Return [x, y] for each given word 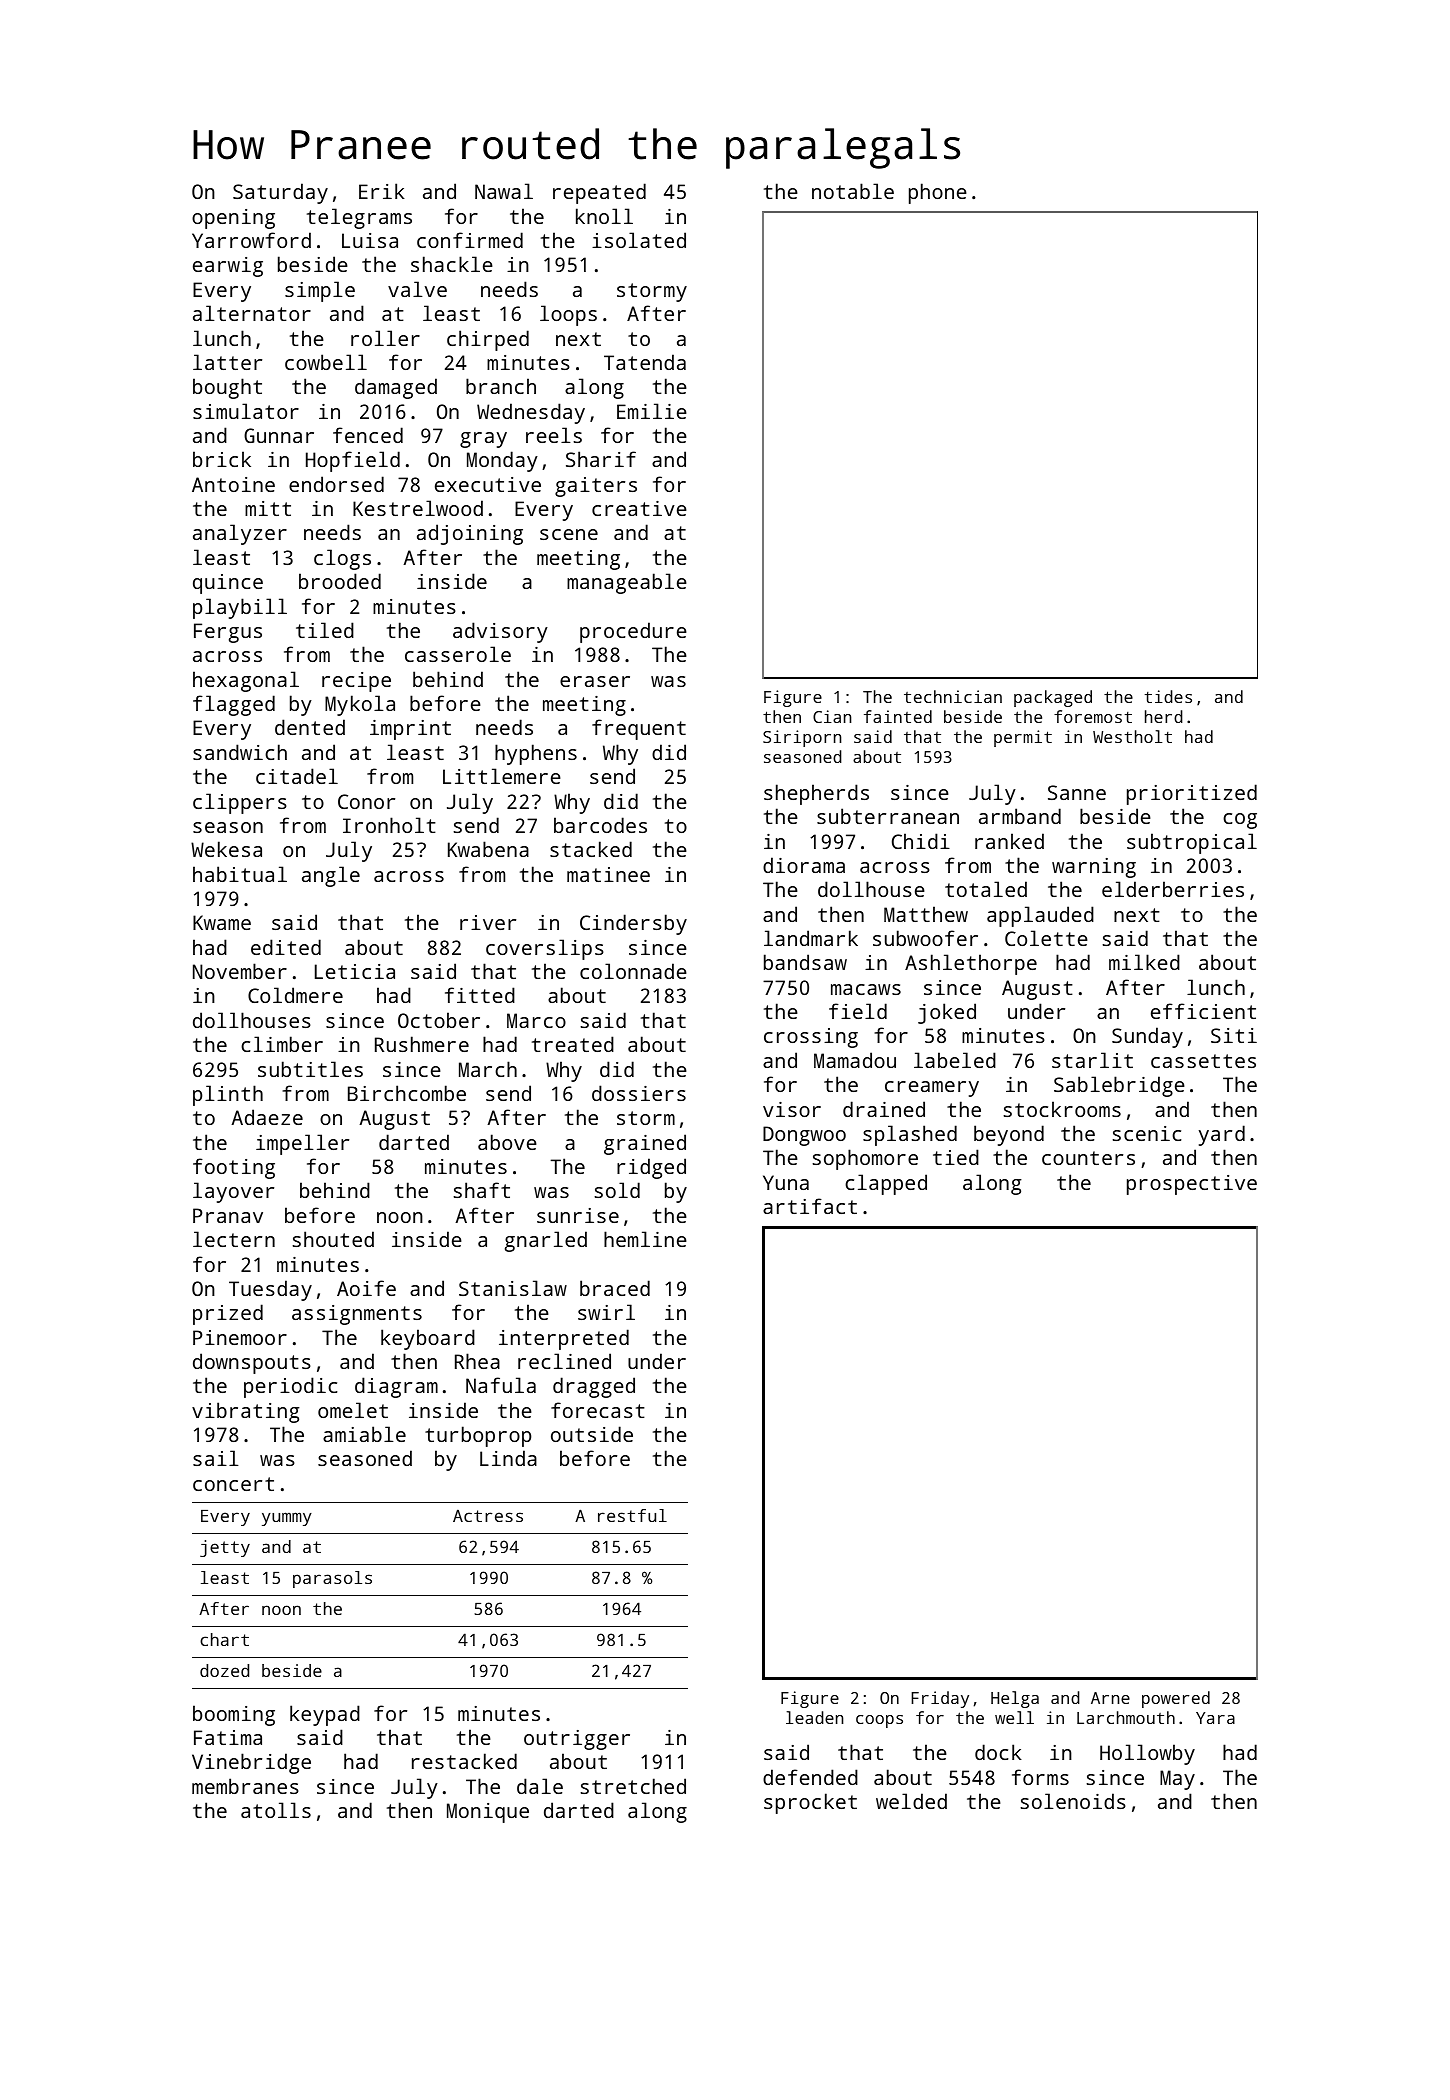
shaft [481, 1190]
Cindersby [633, 924]
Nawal [504, 191]
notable [853, 191]
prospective [1192, 1185]
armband [1020, 816]
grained [645, 1144]
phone [938, 193]
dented [310, 727]
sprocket [810, 1803]
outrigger [577, 1740]
